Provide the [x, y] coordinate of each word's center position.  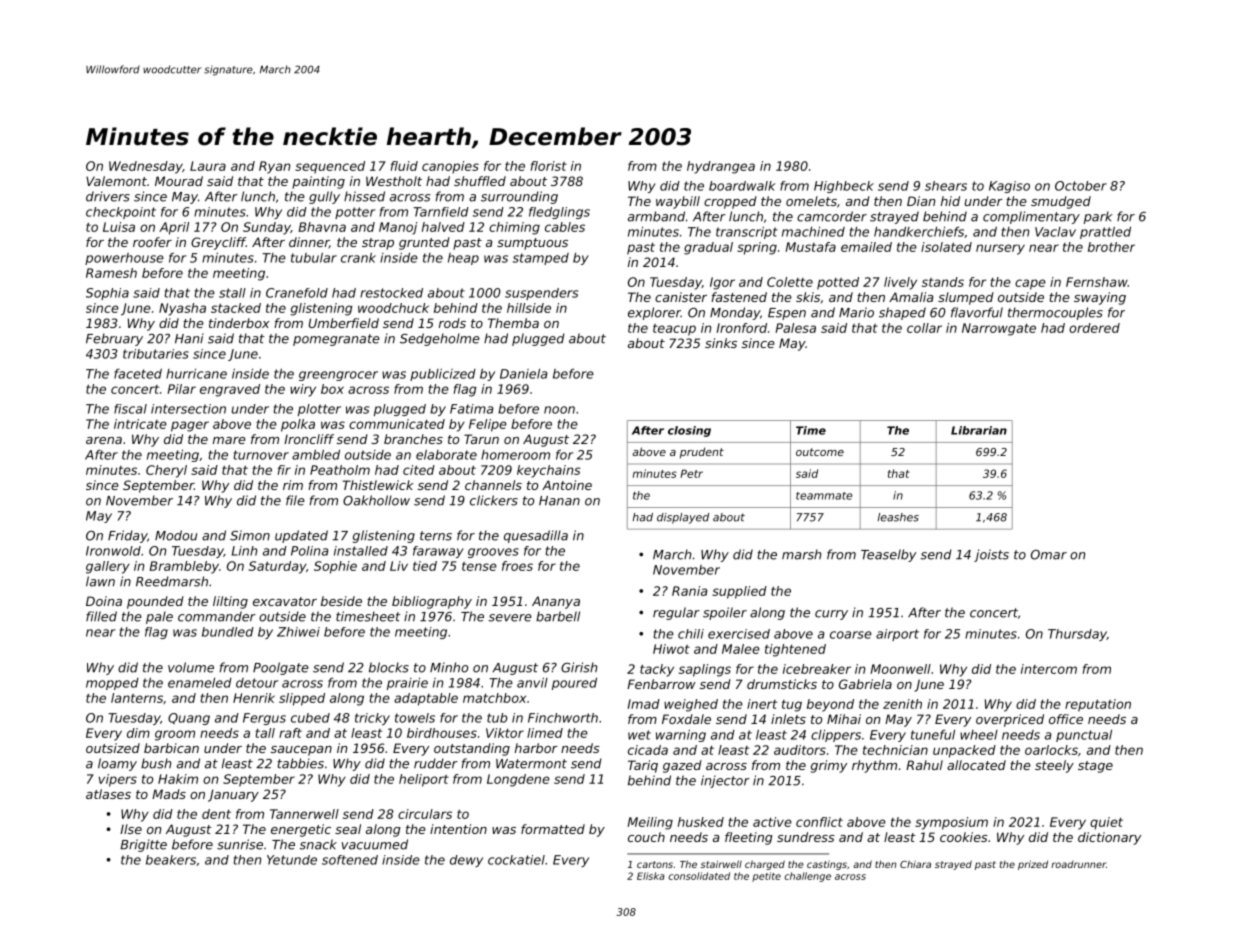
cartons [655, 864]
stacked [236, 308]
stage [1095, 767]
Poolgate [281, 668]
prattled [1105, 233]
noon [559, 410]
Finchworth [563, 718]
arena [104, 440]
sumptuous [532, 244]
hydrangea [721, 167]
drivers [108, 196]
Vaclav [1055, 232]
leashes [898, 517]
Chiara [915, 864]
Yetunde [292, 860]
